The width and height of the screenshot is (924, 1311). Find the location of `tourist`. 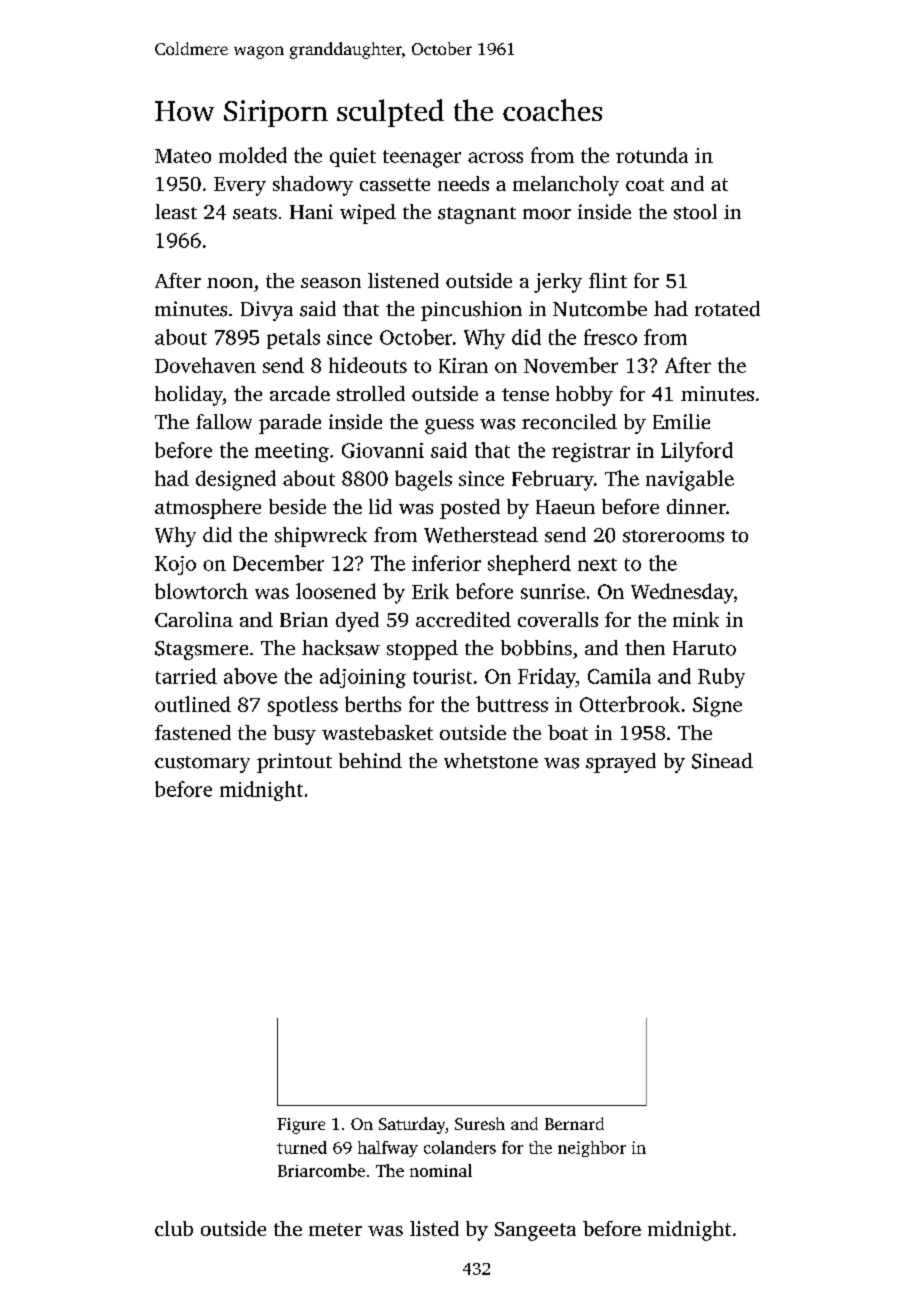

tourist is located at coordinates (442, 676).
